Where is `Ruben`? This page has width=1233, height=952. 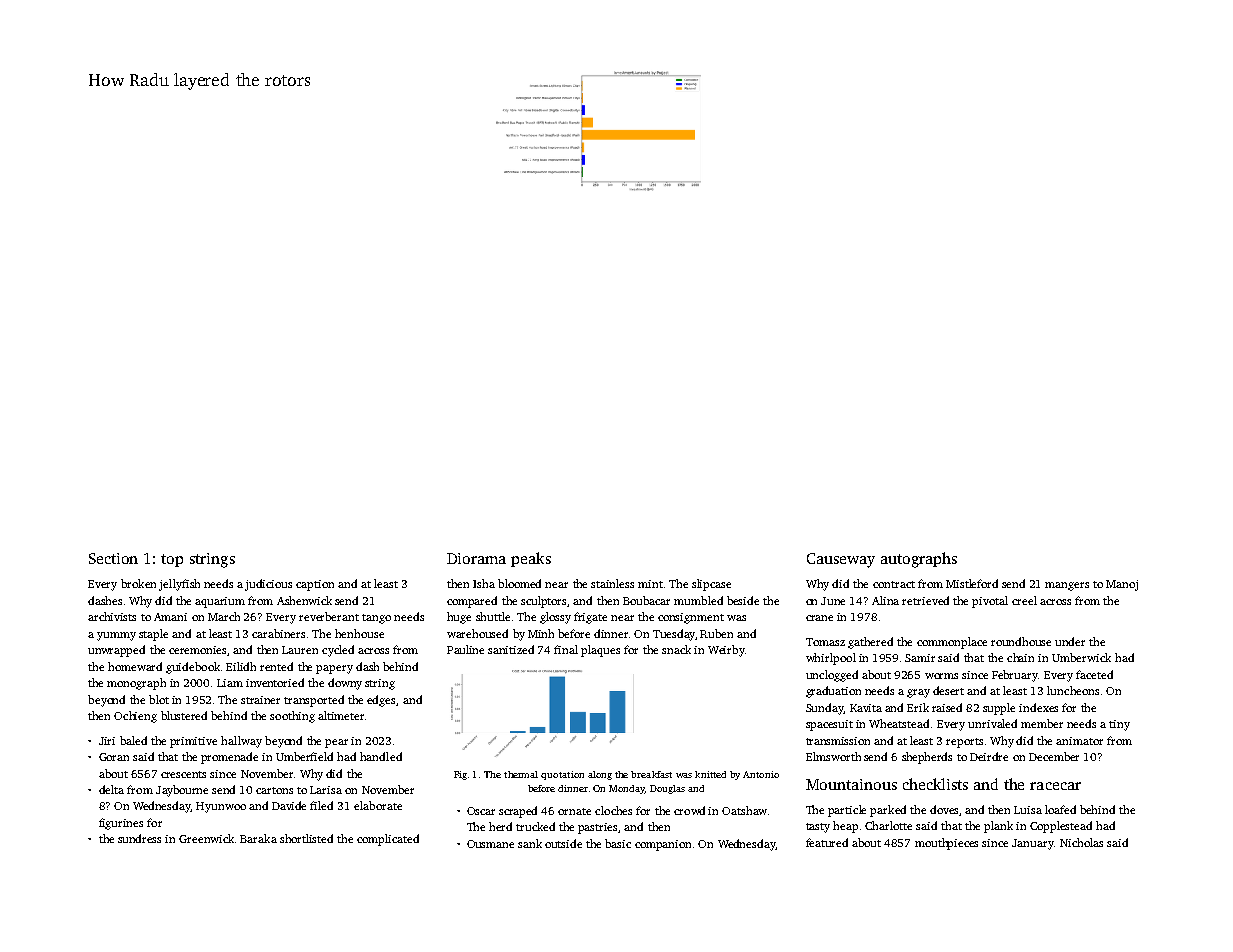 Ruben is located at coordinates (716, 633).
